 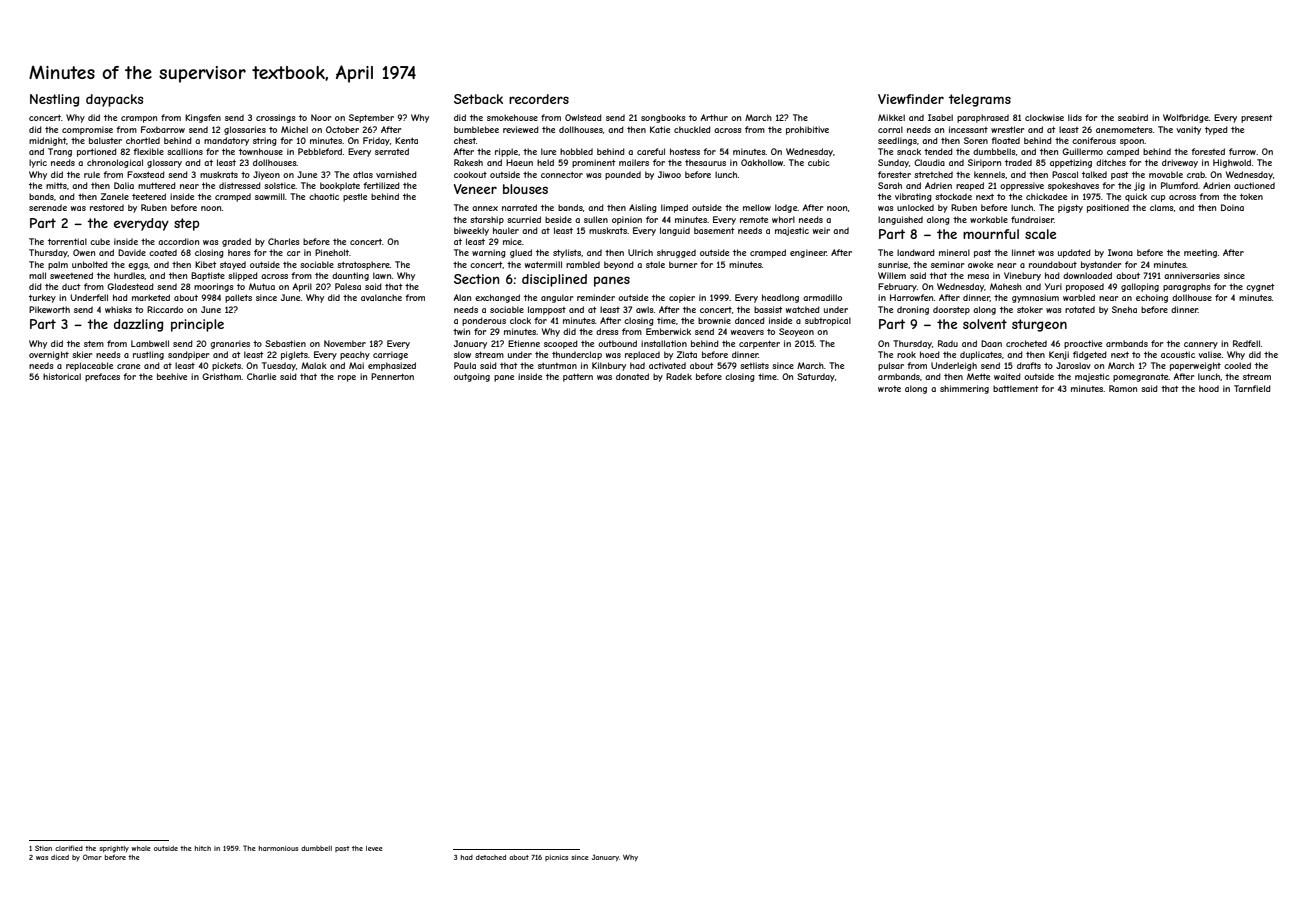 What do you see at coordinates (1016, 388) in the document?
I see `battlement` at bounding box center [1016, 388].
